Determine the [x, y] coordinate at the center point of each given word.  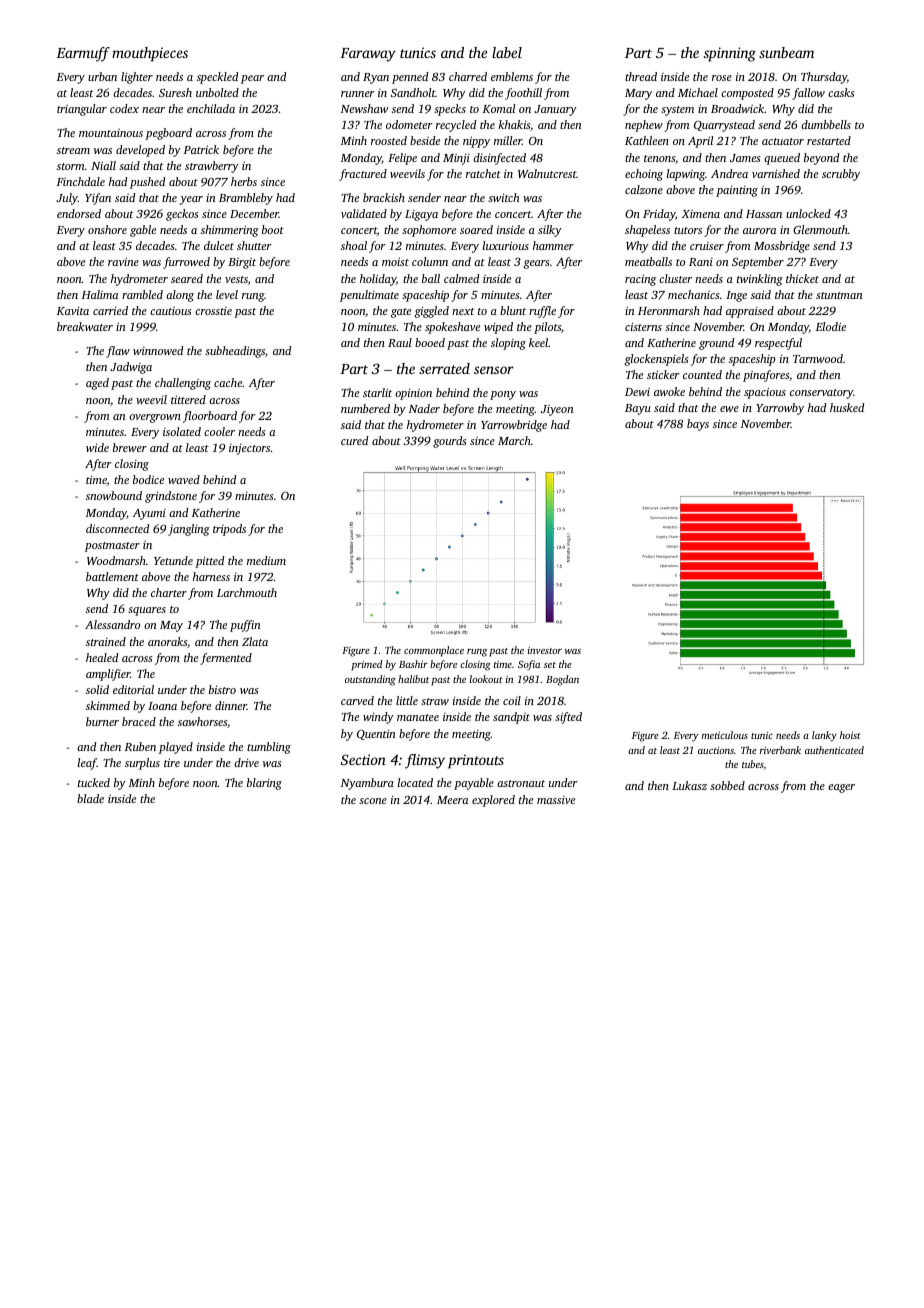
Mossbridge [782, 247]
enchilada [211, 108]
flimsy [425, 761]
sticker [663, 374]
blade [90, 798]
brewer [130, 447]
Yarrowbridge [514, 426]
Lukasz [689, 785]
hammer [553, 245]
